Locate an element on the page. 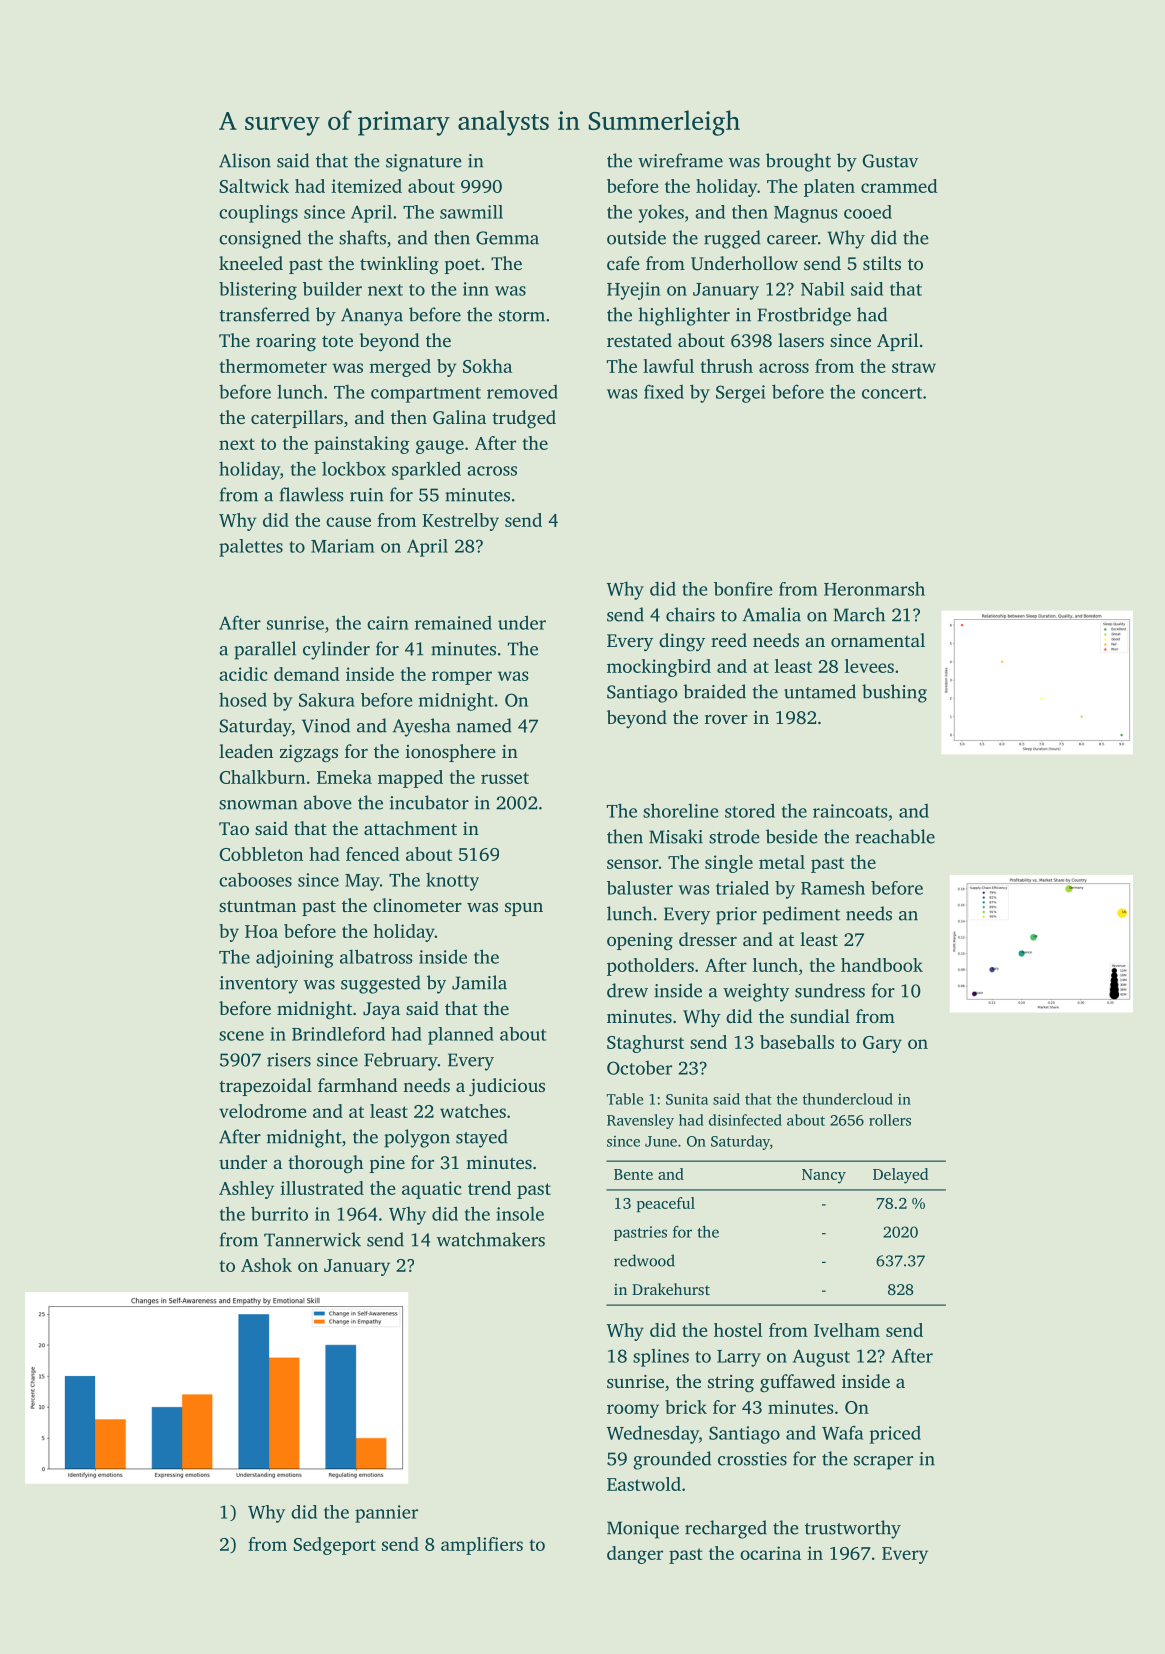 The width and height of the page is (1165, 1654). insole is located at coordinates (520, 1213).
